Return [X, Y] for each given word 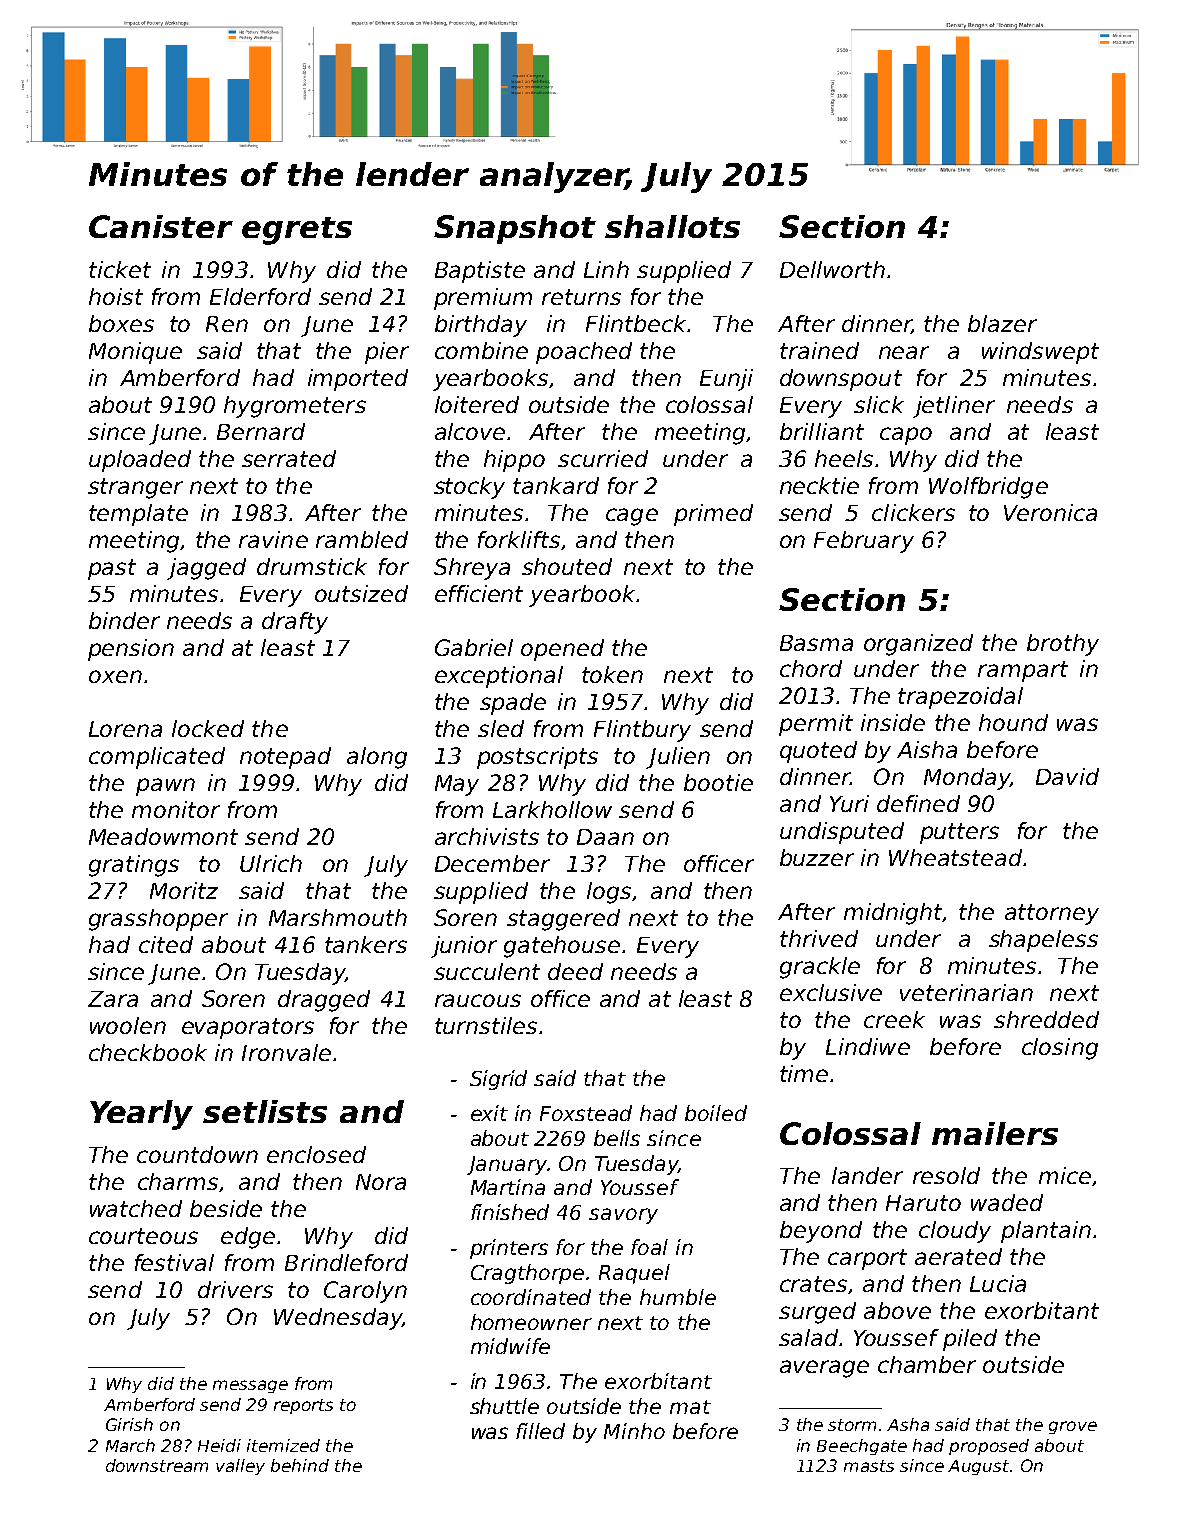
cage [632, 517]
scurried [603, 458]
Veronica [1050, 512]
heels [844, 458]
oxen [115, 676]
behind [300, 1465]
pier [387, 353]
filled [540, 1431]
